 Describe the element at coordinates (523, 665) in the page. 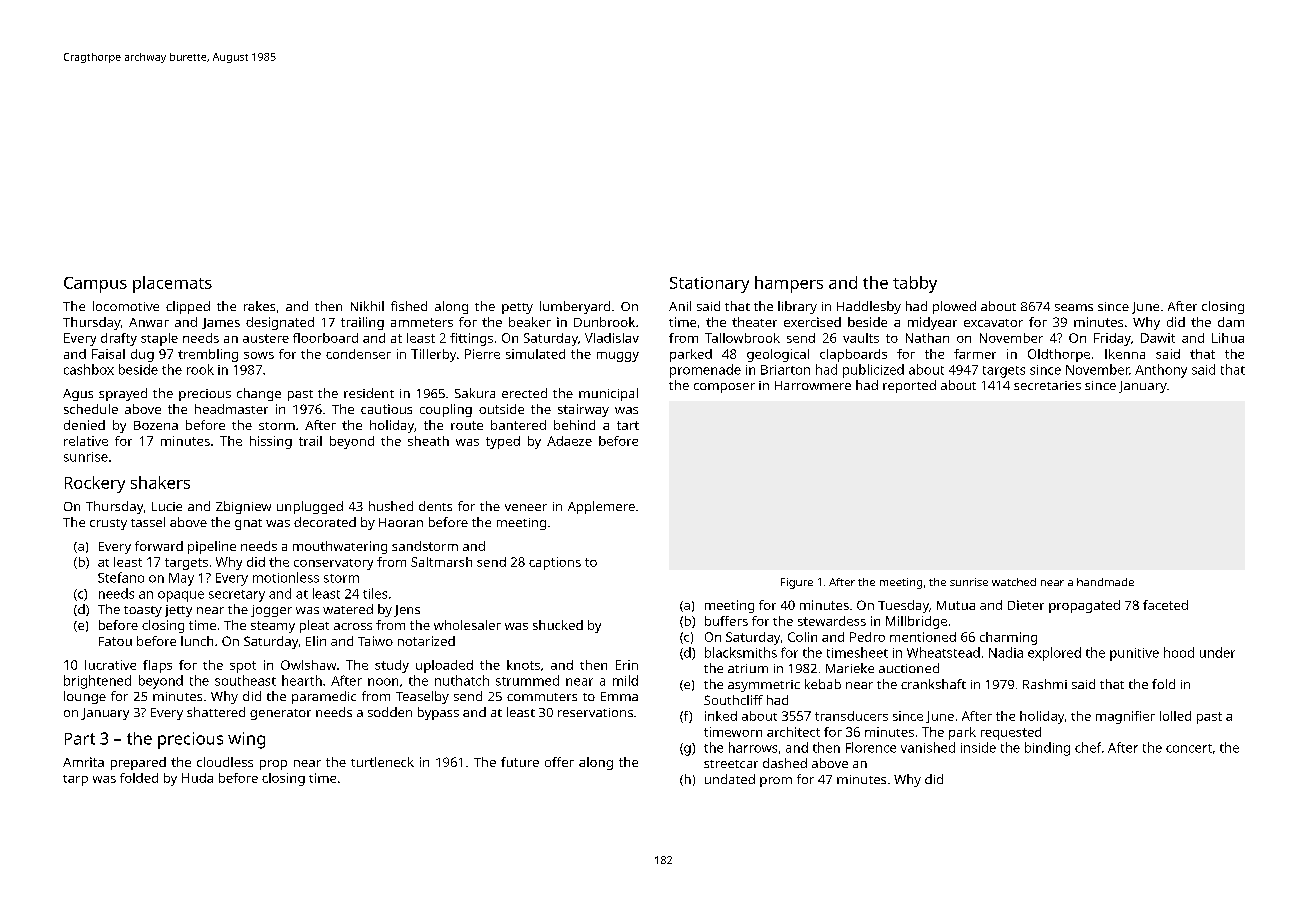

I see `knots` at that location.
